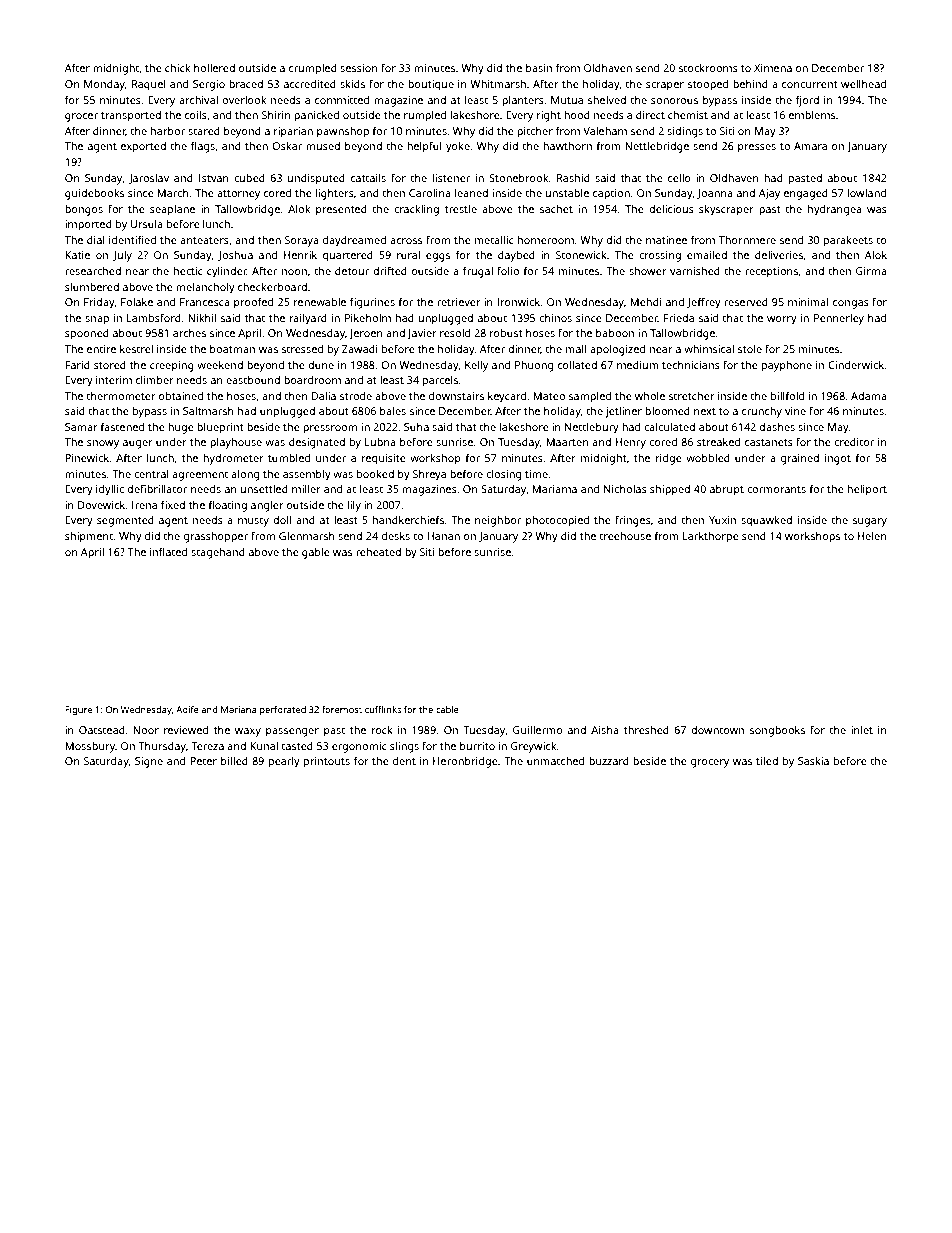  I want to click on Figure, so click(78, 710).
